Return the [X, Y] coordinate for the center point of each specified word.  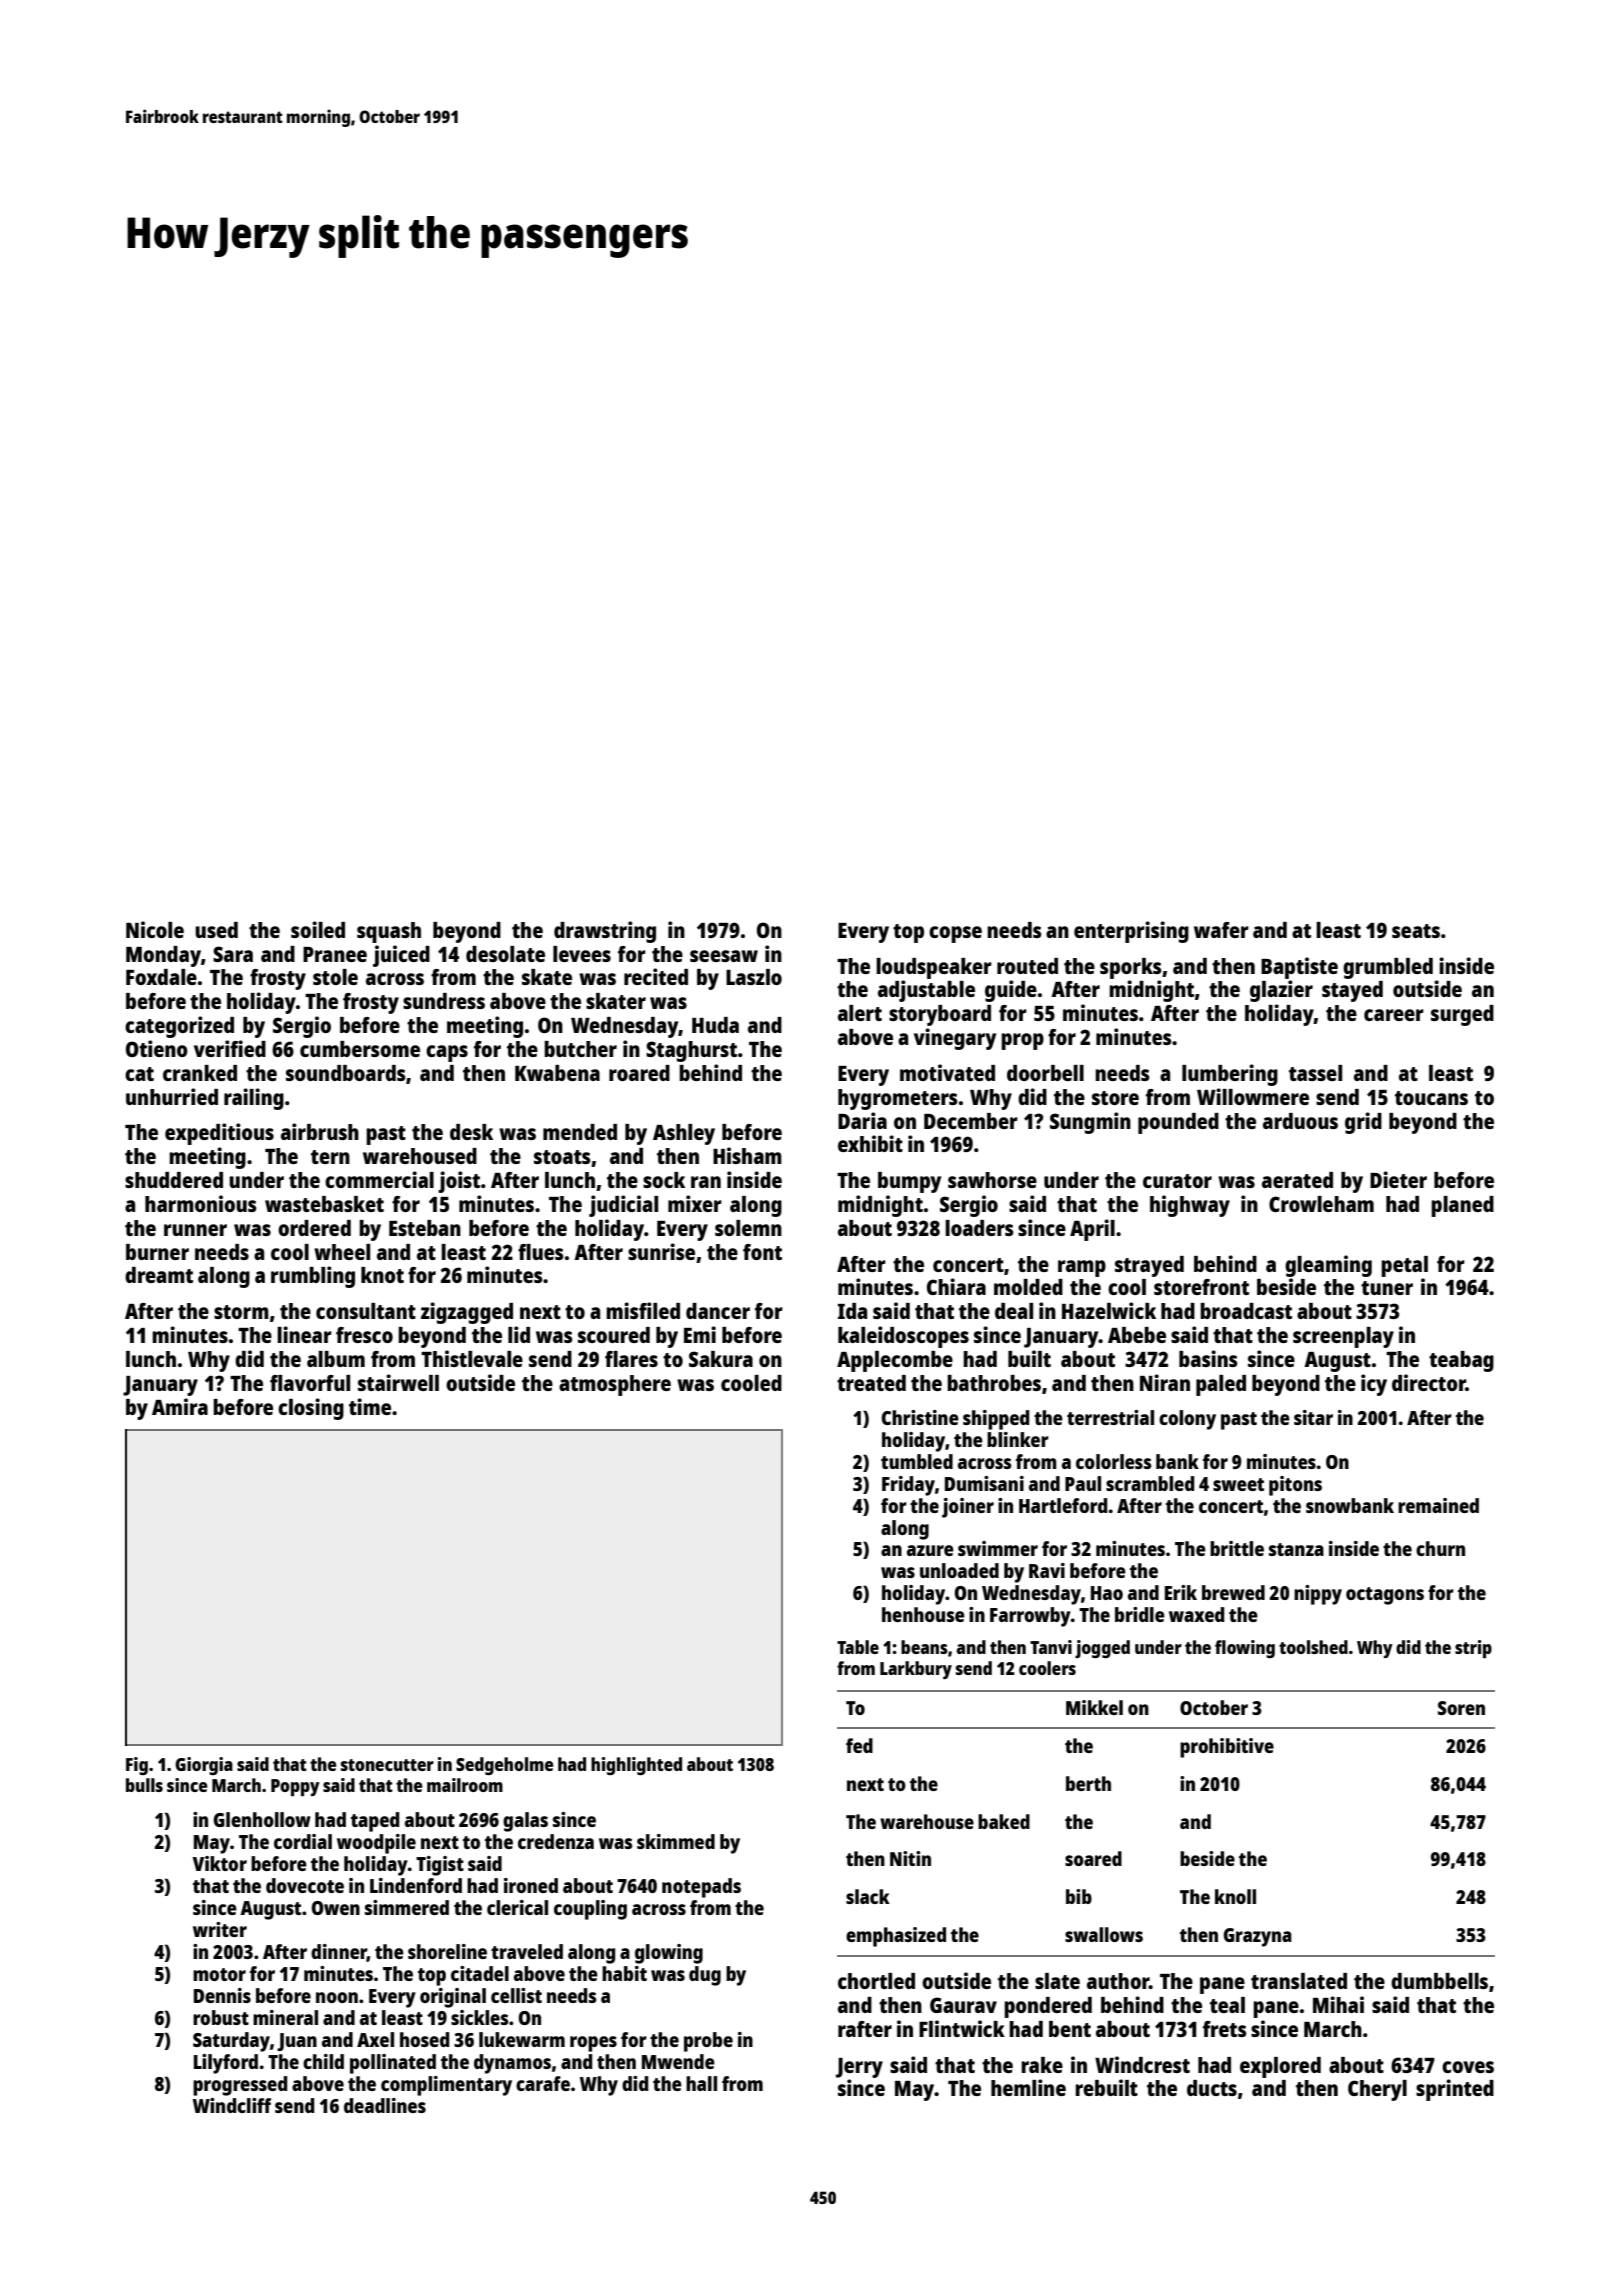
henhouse [923, 1614]
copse [955, 934]
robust [221, 2017]
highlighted [636, 1766]
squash [389, 932]
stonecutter [387, 1765]
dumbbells [1439, 1981]
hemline [1028, 2087]
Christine [920, 1417]
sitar [1313, 1417]
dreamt [159, 1275]
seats [1416, 931]
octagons [1385, 1596]
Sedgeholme [504, 1766]
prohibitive [1227, 1748]
